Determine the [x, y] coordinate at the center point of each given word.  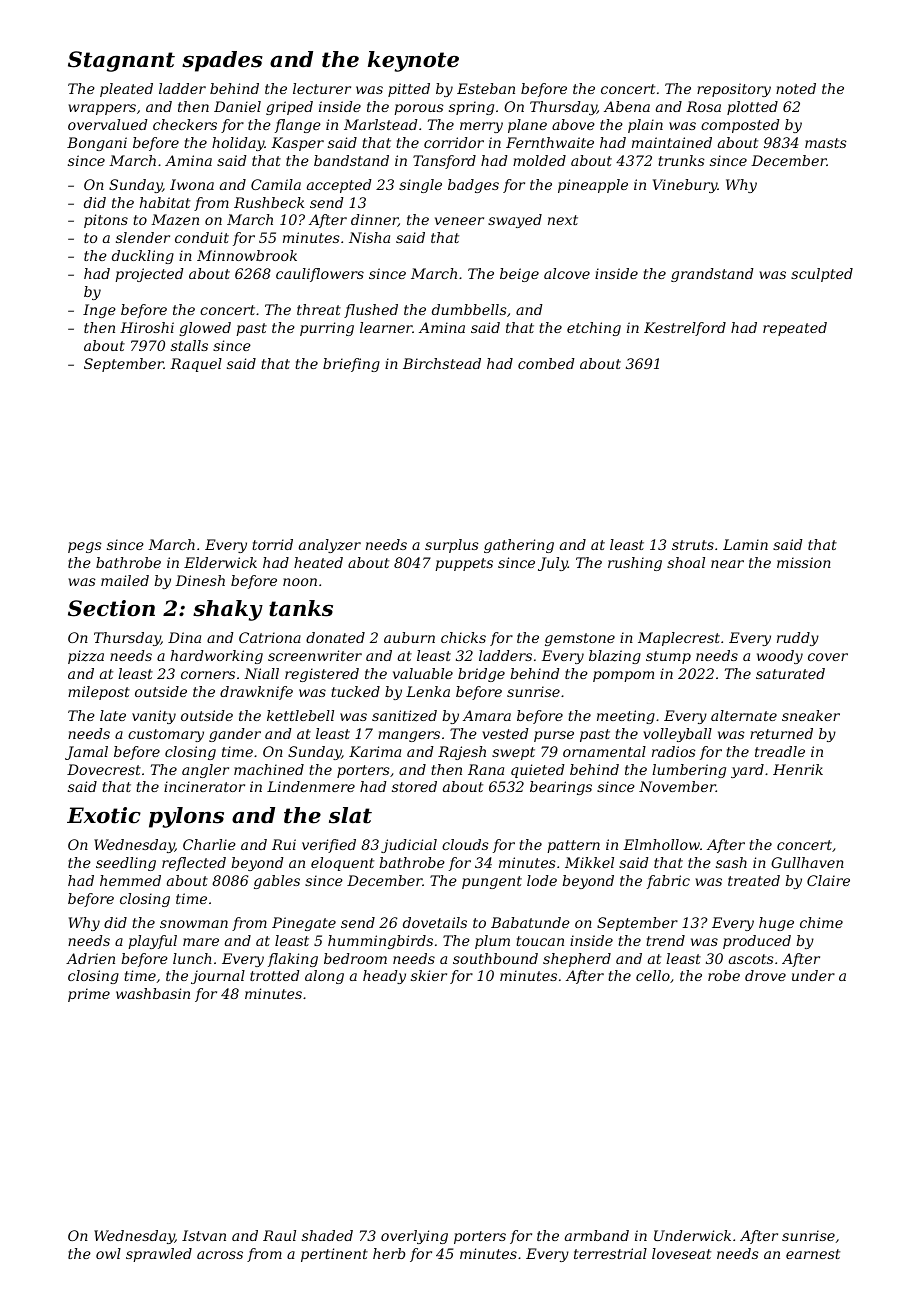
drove [765, 975]
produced [757, 942]
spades [222, 61]
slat [350, 815]
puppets [464, 564]
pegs [85, 547]
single [420, 186]
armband [597, 1235]
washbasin [153, 993]
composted [740, 126]
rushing [635, 564]
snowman [194, 924]
